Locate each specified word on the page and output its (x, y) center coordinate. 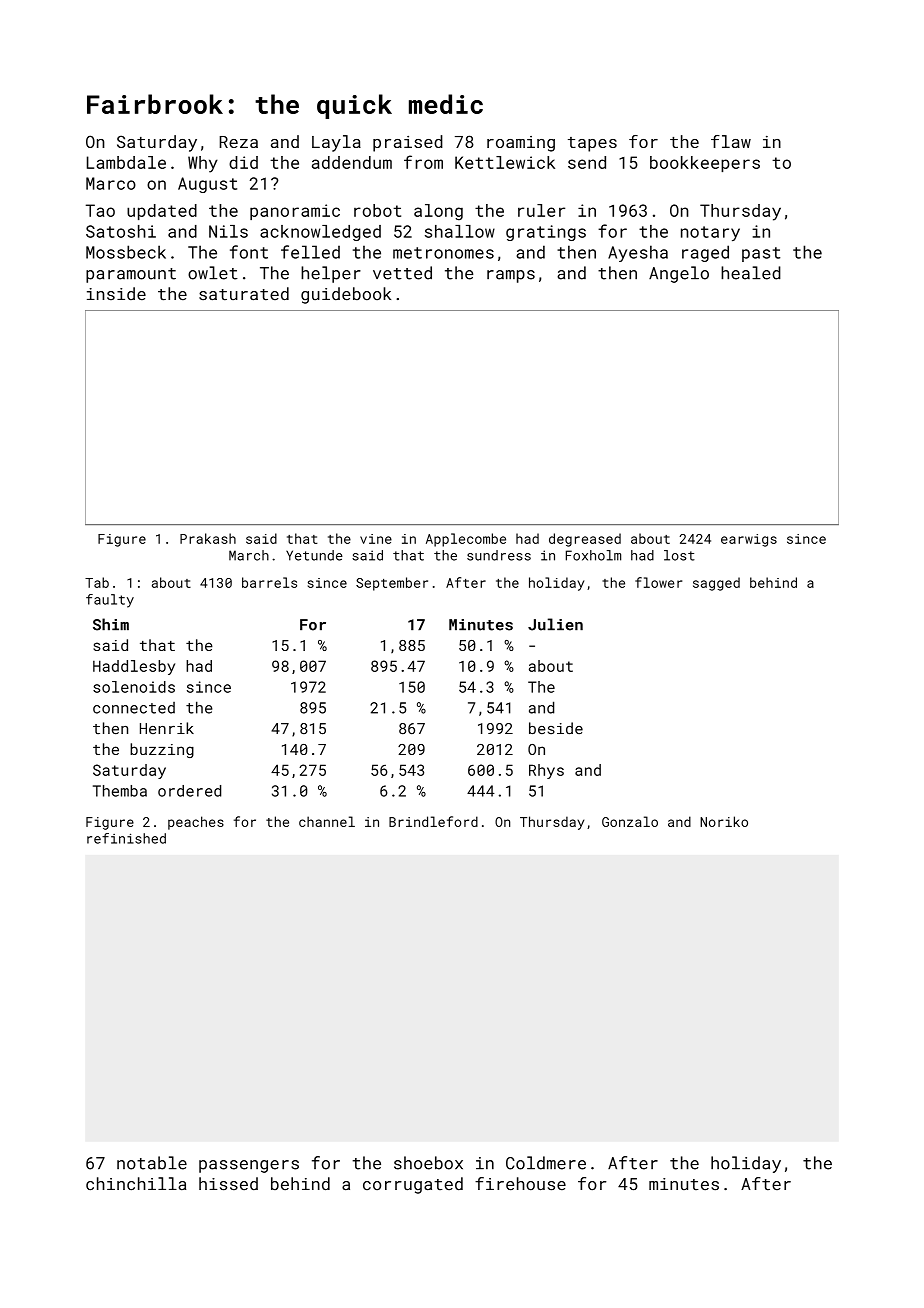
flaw (731, 141)
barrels (269, 582)
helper (331, 274)
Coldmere (546, 1163)
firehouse (520, 1184)
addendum (352, 162)
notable (152, 1163)
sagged (716, 584)
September (392, 584)
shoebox (428, 1163)
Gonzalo (630, 821)
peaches (196, 823)
